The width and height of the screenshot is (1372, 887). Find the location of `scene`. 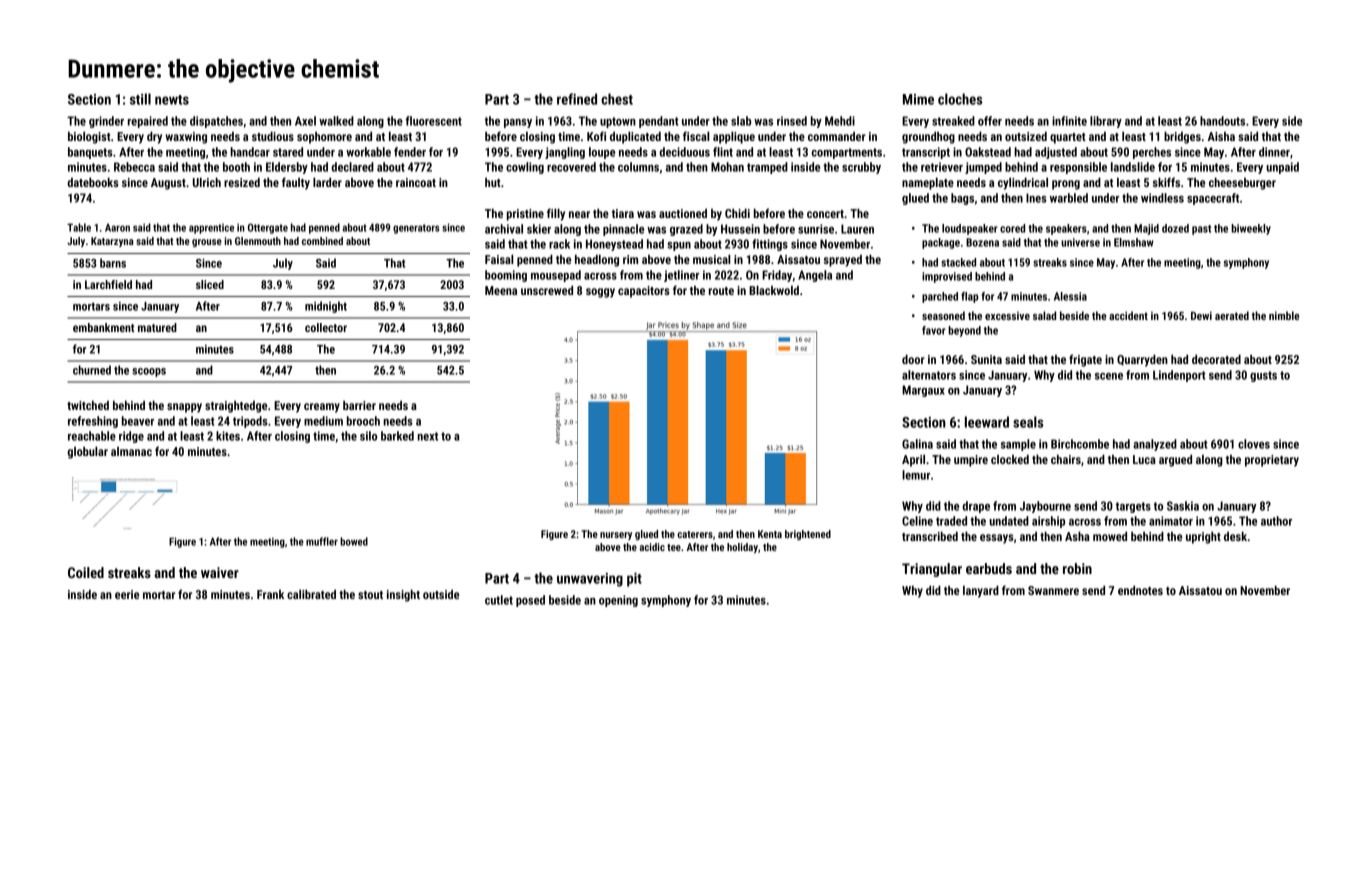

scene is located at coordinates (1109, 376).
